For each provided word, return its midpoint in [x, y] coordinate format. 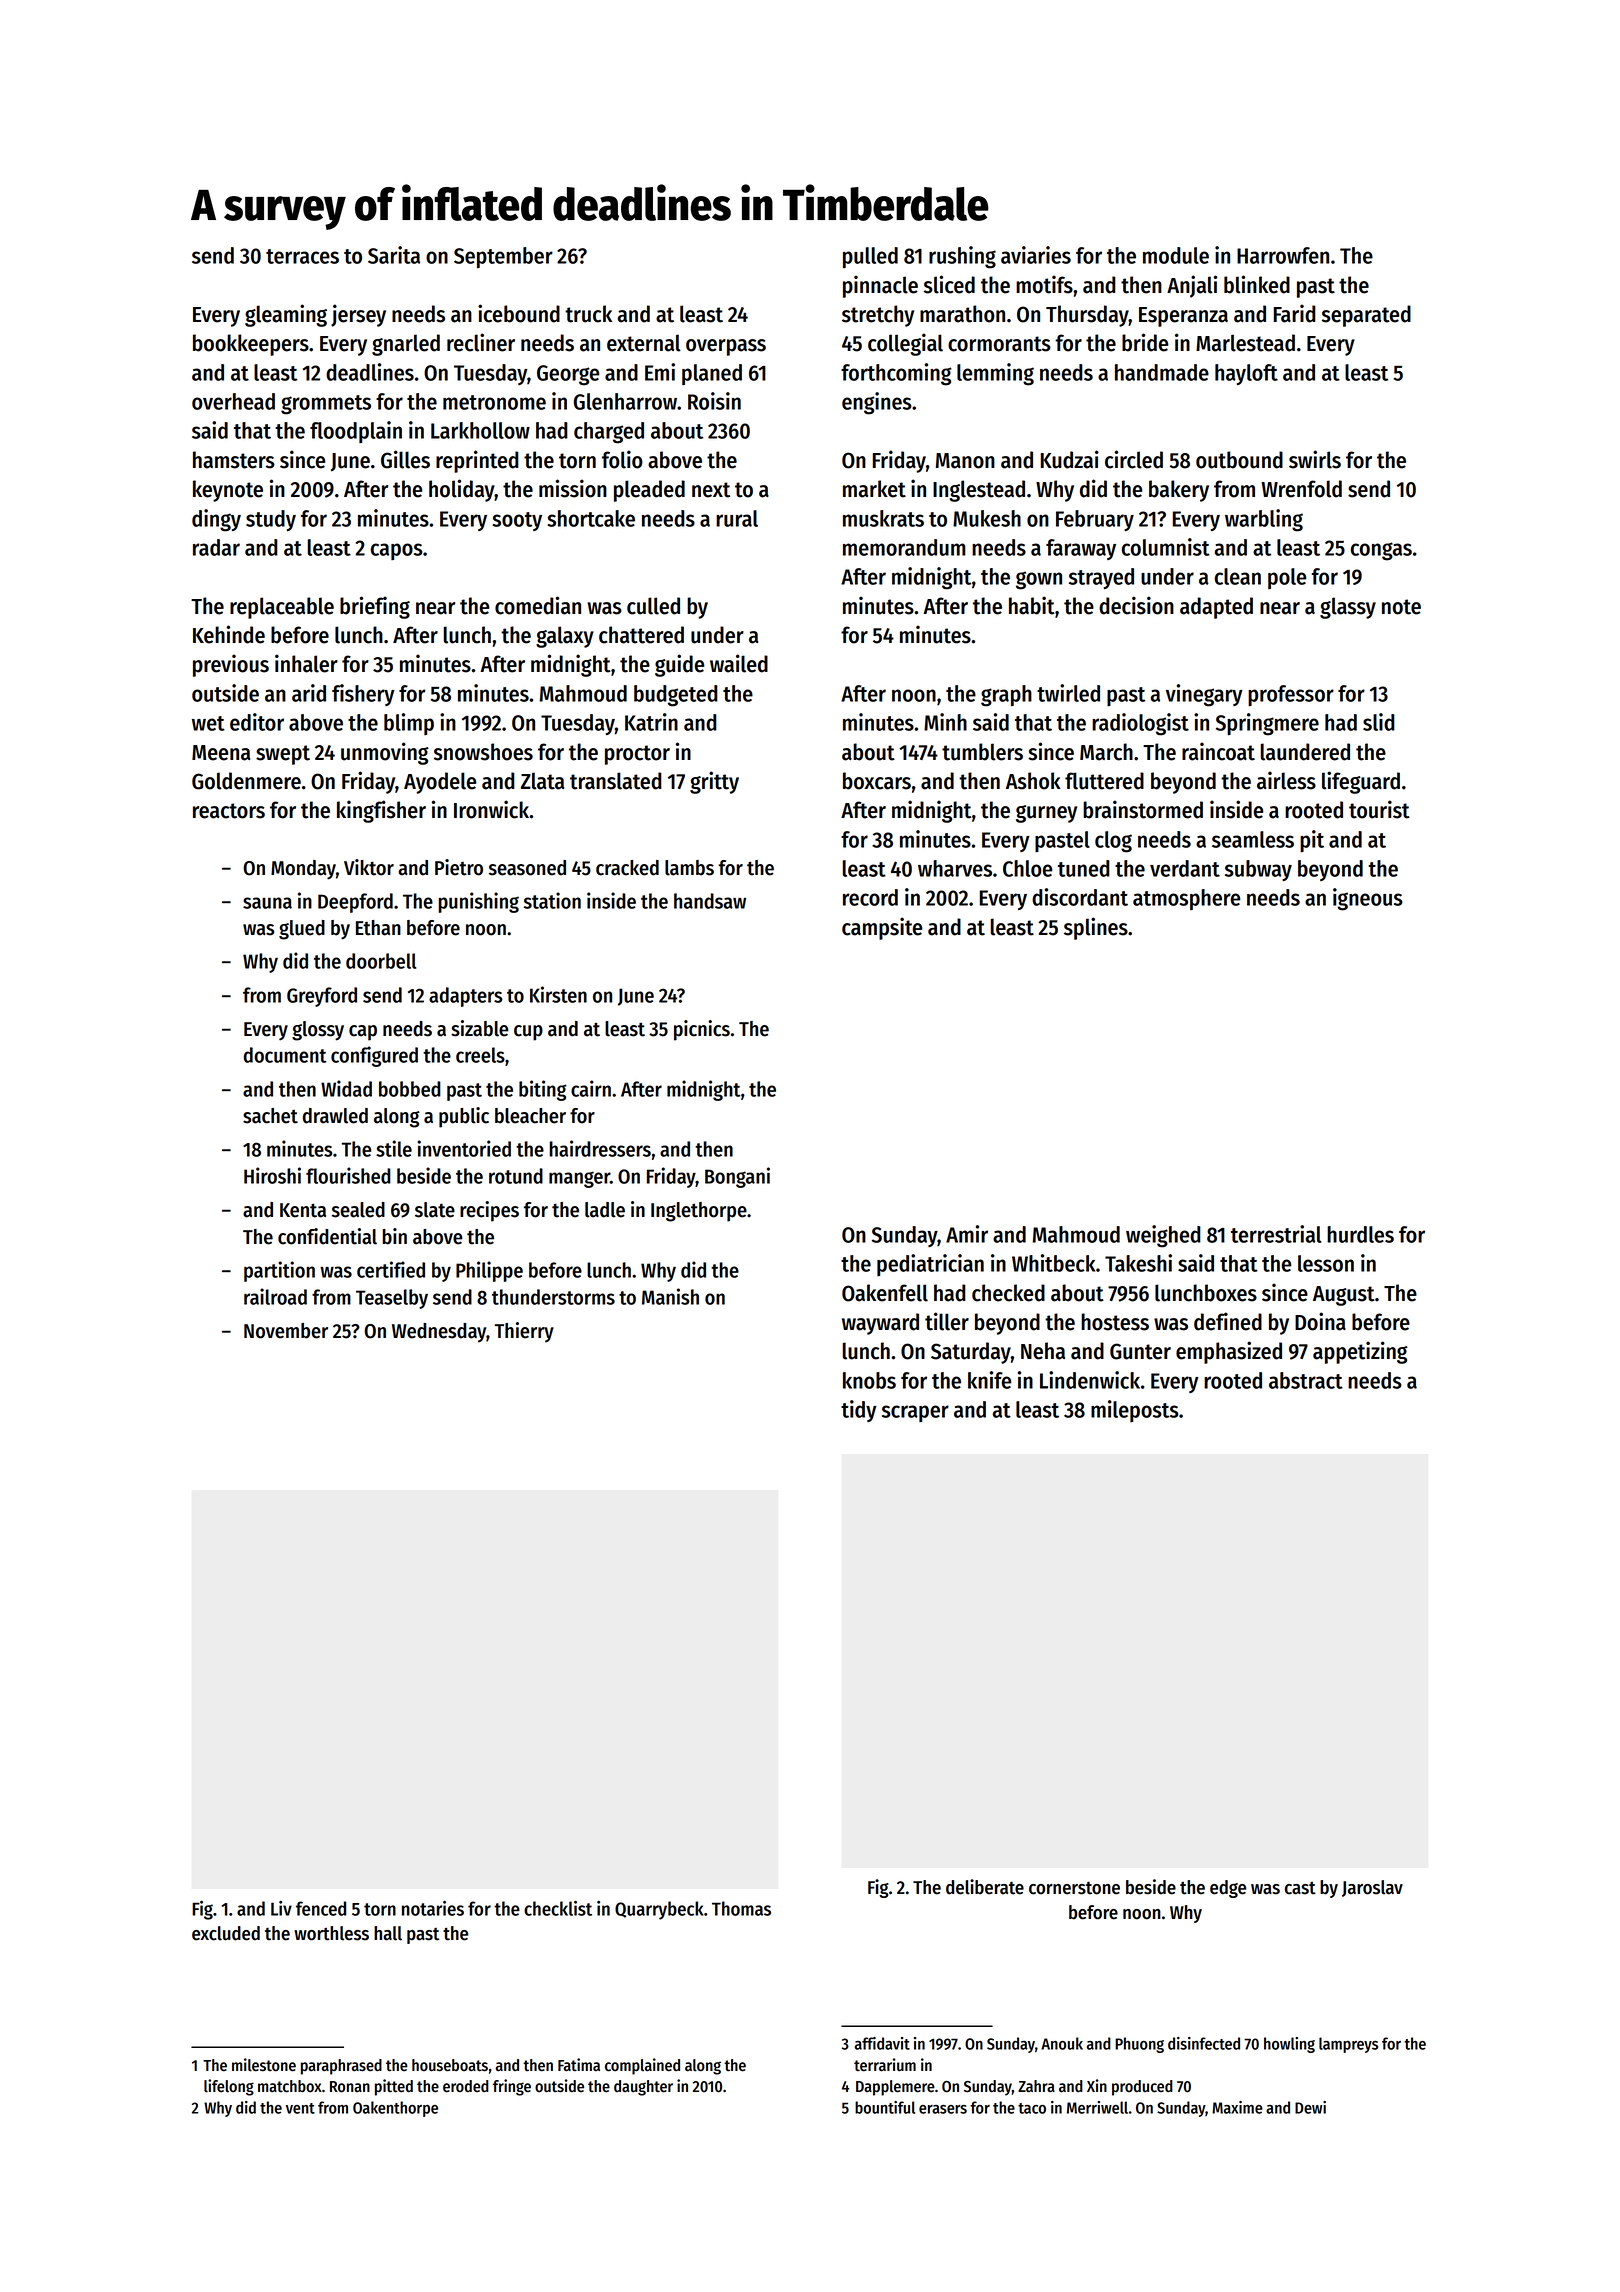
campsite [882, 928]
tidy [859, 1411]
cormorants [999, 344]
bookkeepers [251, 345]
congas [1381, 551]
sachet [270, 1116]
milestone [264, 2065]
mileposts [1135, 1411]
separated [1366, 316]
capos [397, 551]
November [286, 1331]
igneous [1368, 899]
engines [877, 403]
